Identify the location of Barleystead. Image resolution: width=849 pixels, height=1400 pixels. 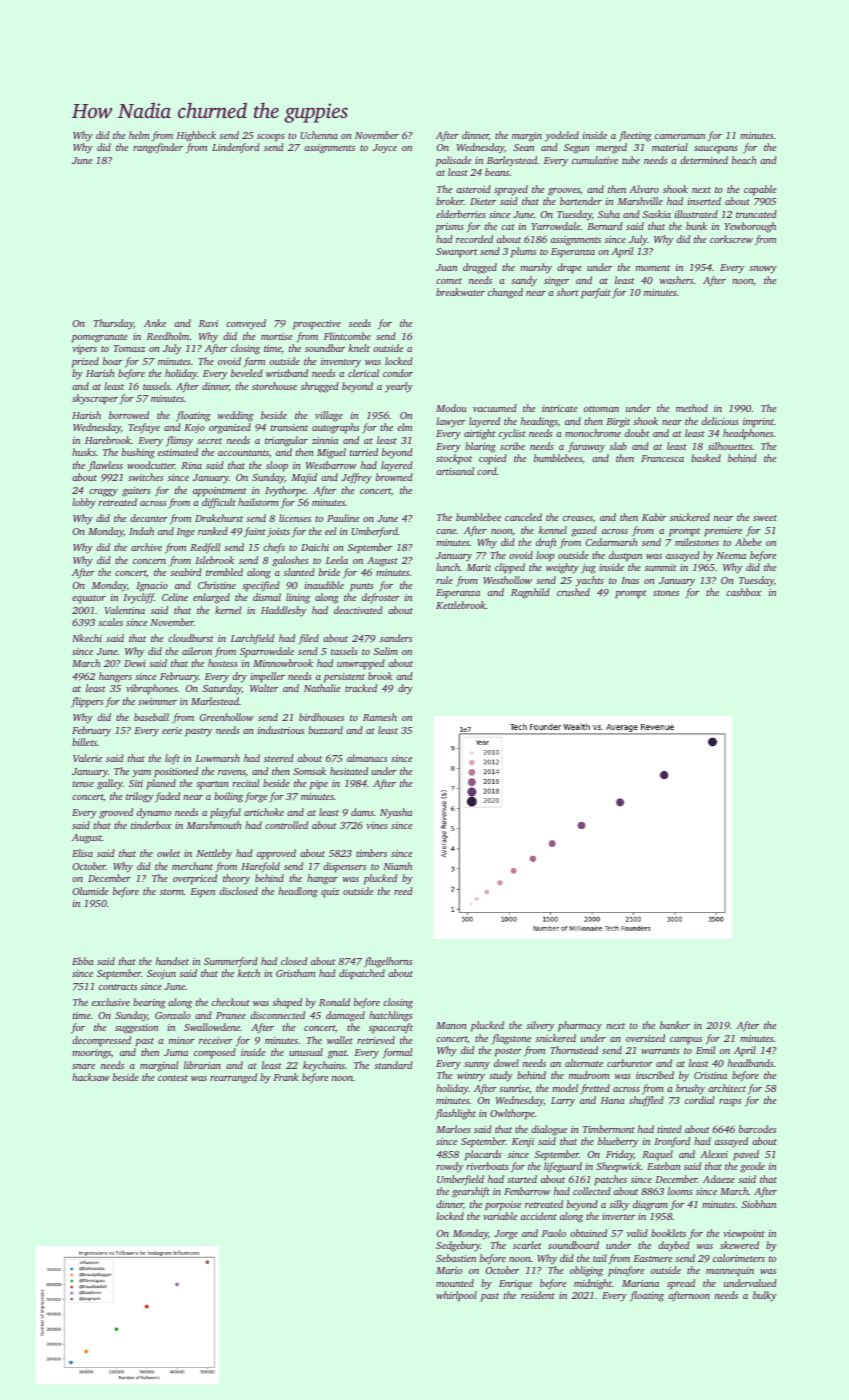
(512, 161).
